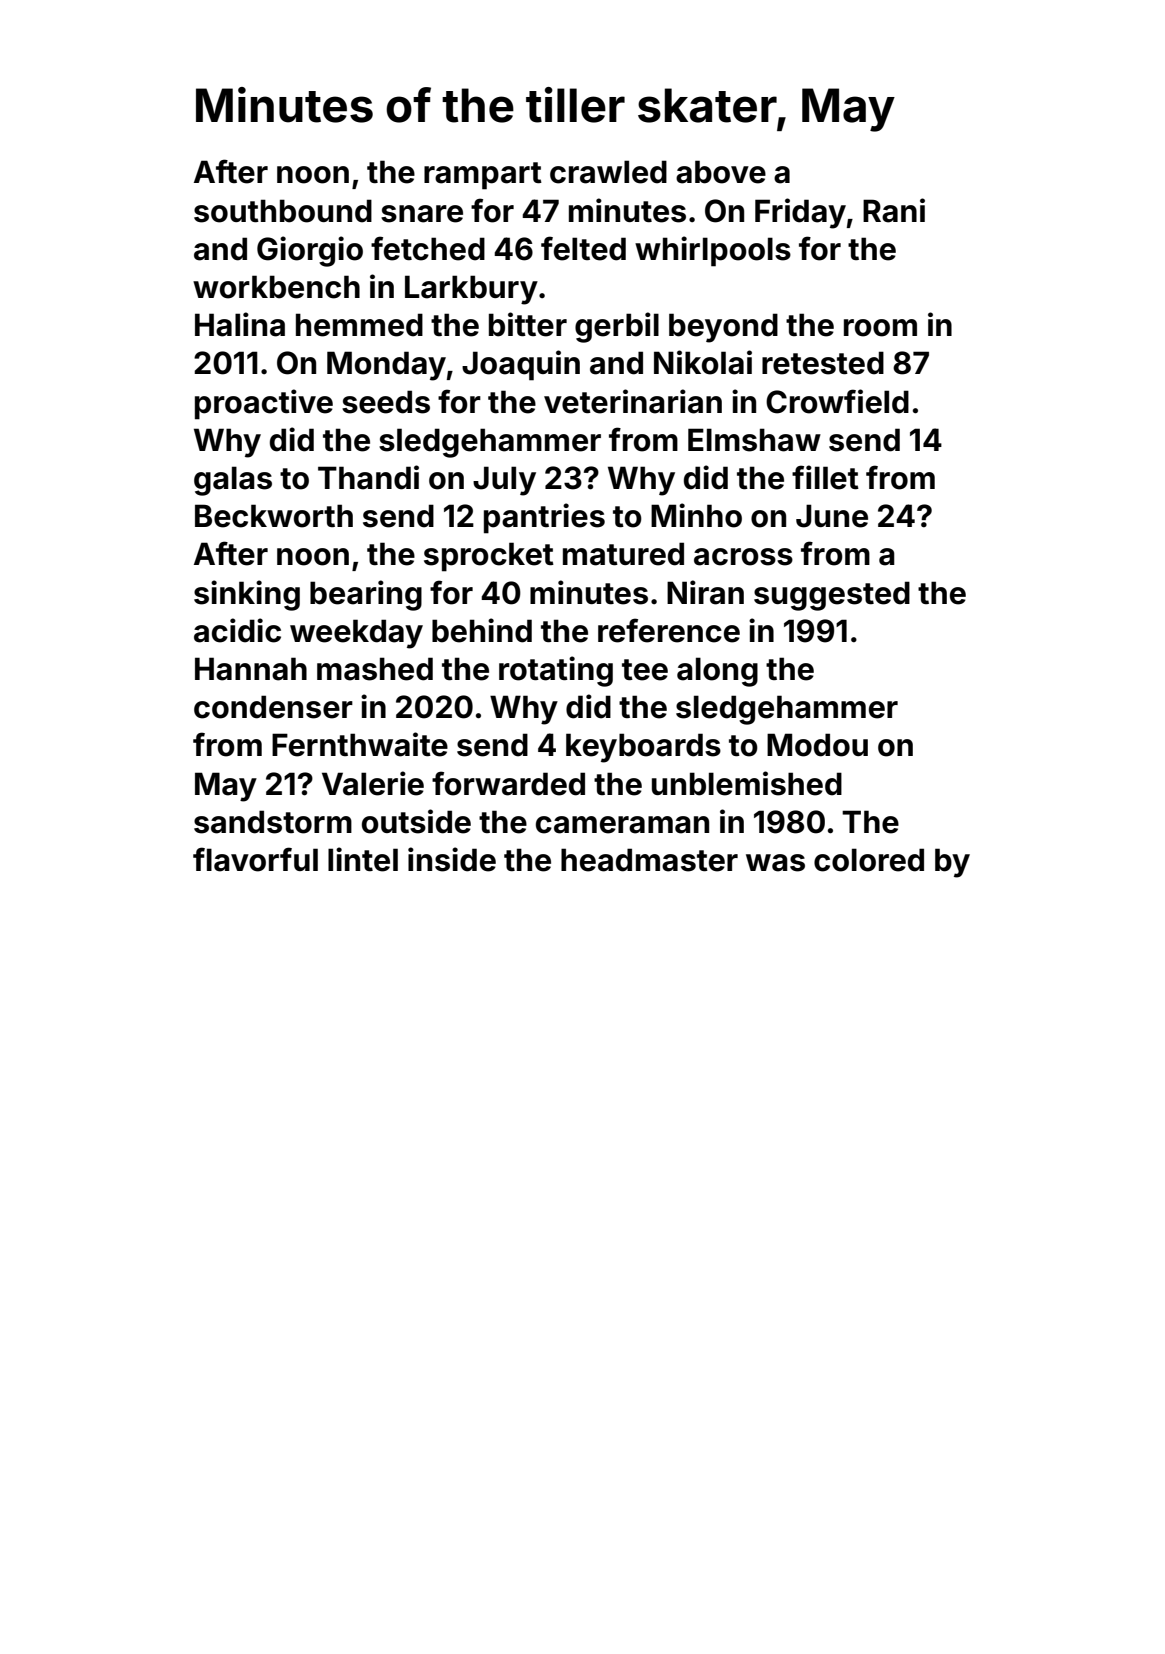  Describe the element at coordinates (622, 825) in the screenshot. I see `cameraman` at that location.
